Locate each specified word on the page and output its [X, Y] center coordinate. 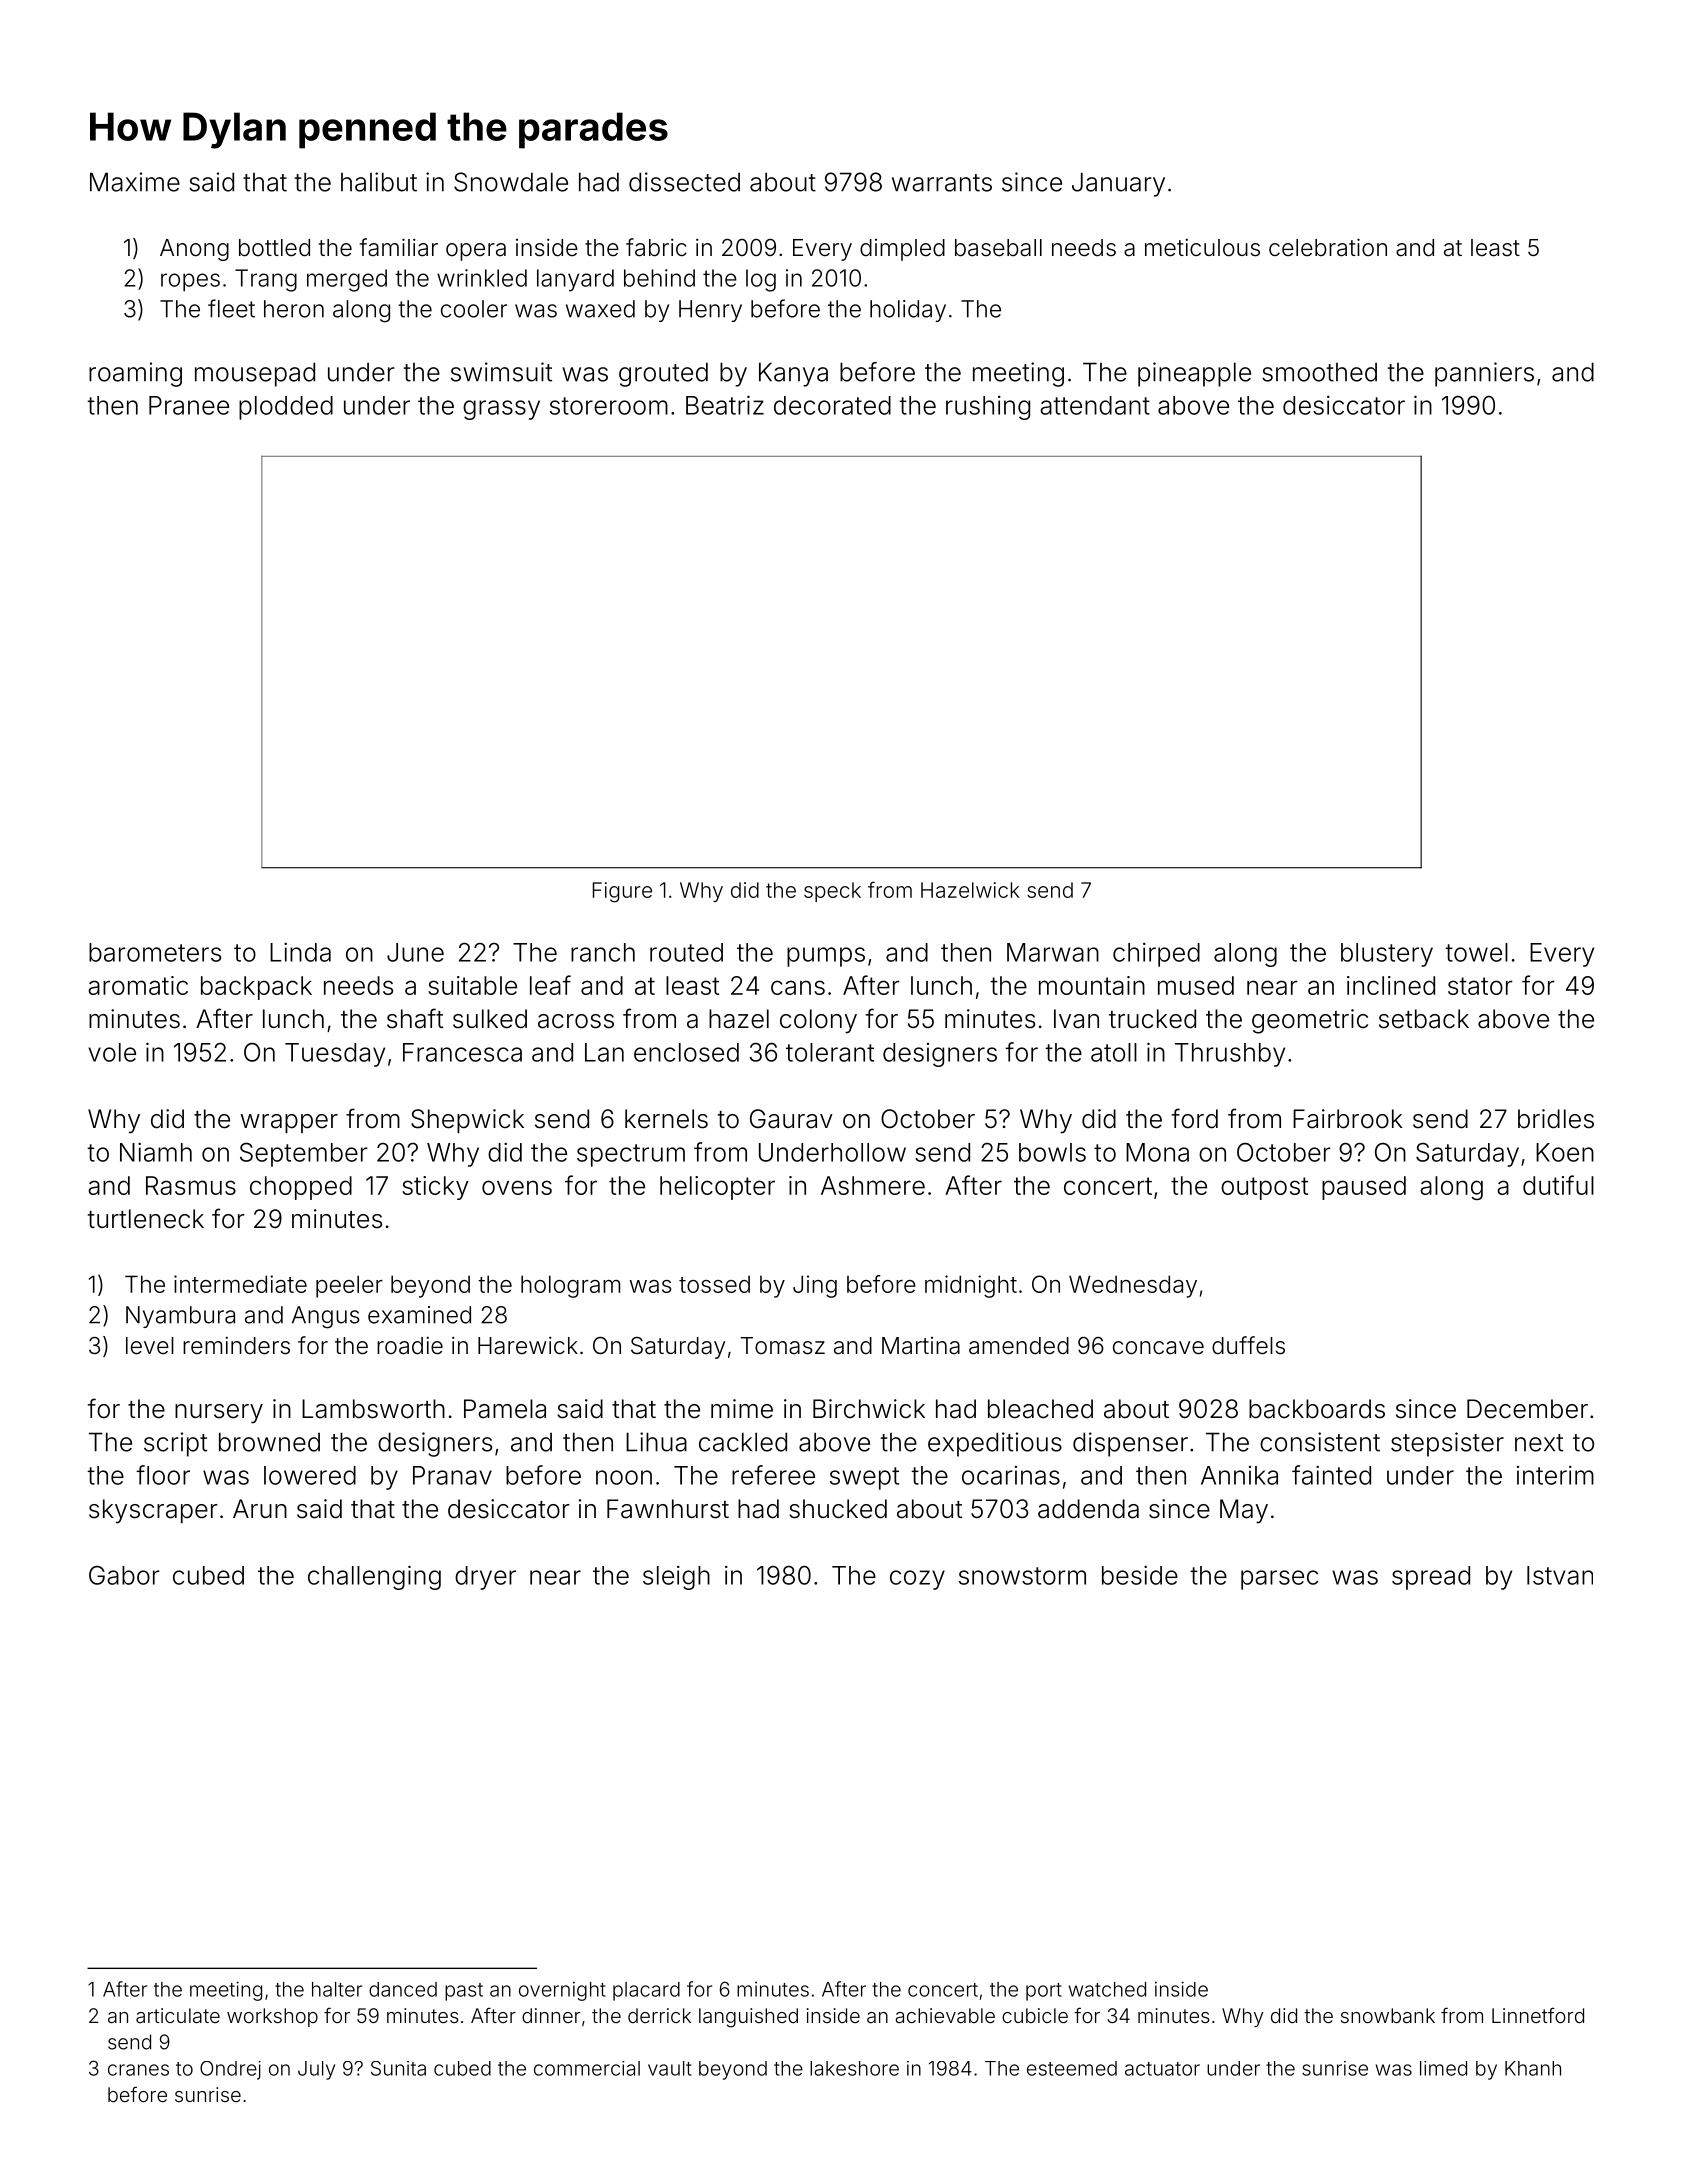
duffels [1248, 1345]
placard [646, 1991]
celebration [1328, 247]
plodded [286, 408]
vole [112, 1052]
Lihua [656, 1442]
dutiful [1558, 1185]
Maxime [135, 182]
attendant [1095, 405]
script [175, 1444]
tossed [714, 1284]
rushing [988, 408]
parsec [1279, 1580]
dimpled [902, 250]
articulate [178, 2015]
